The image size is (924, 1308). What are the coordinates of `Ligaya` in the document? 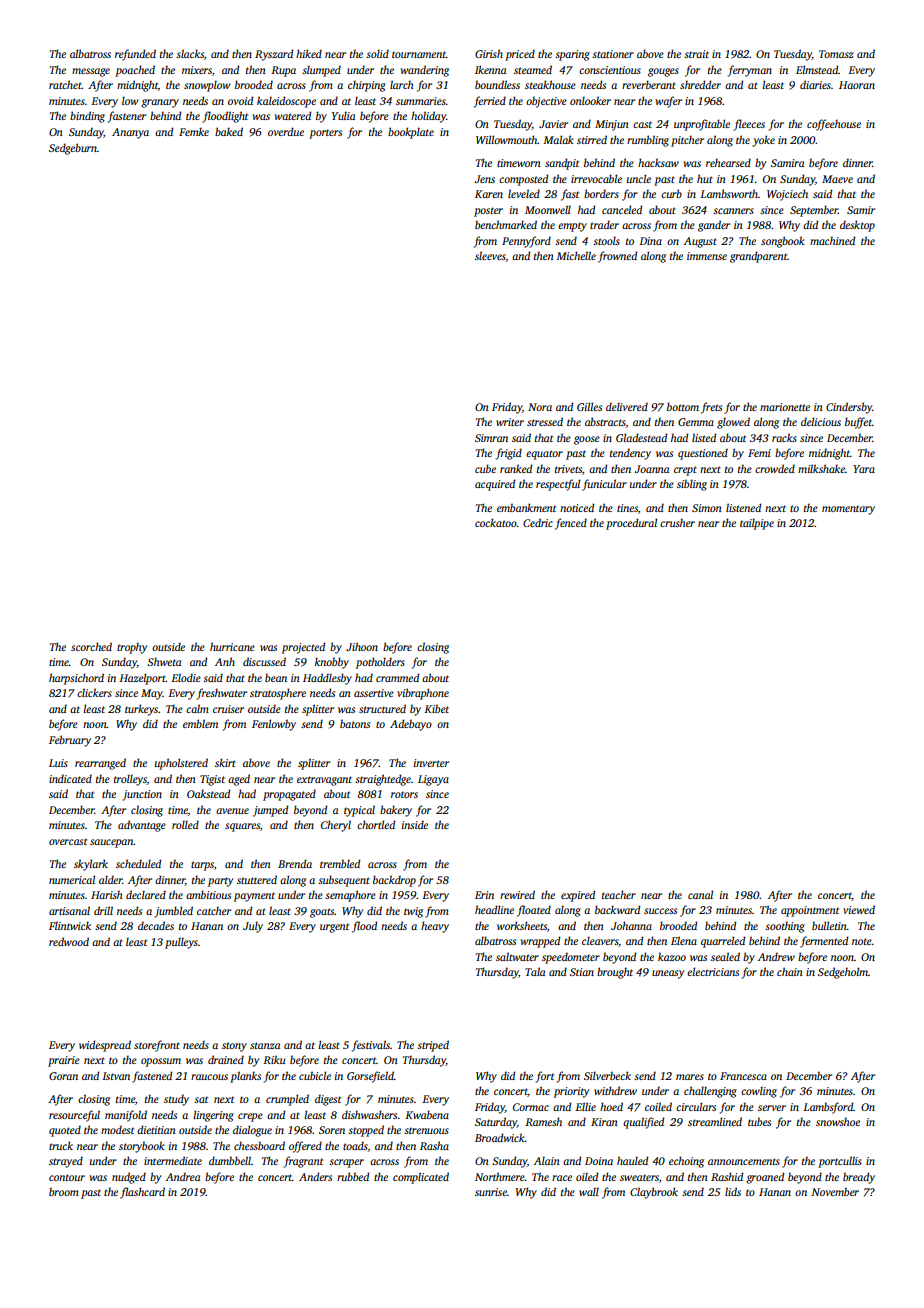 It's located at (433, 780).
